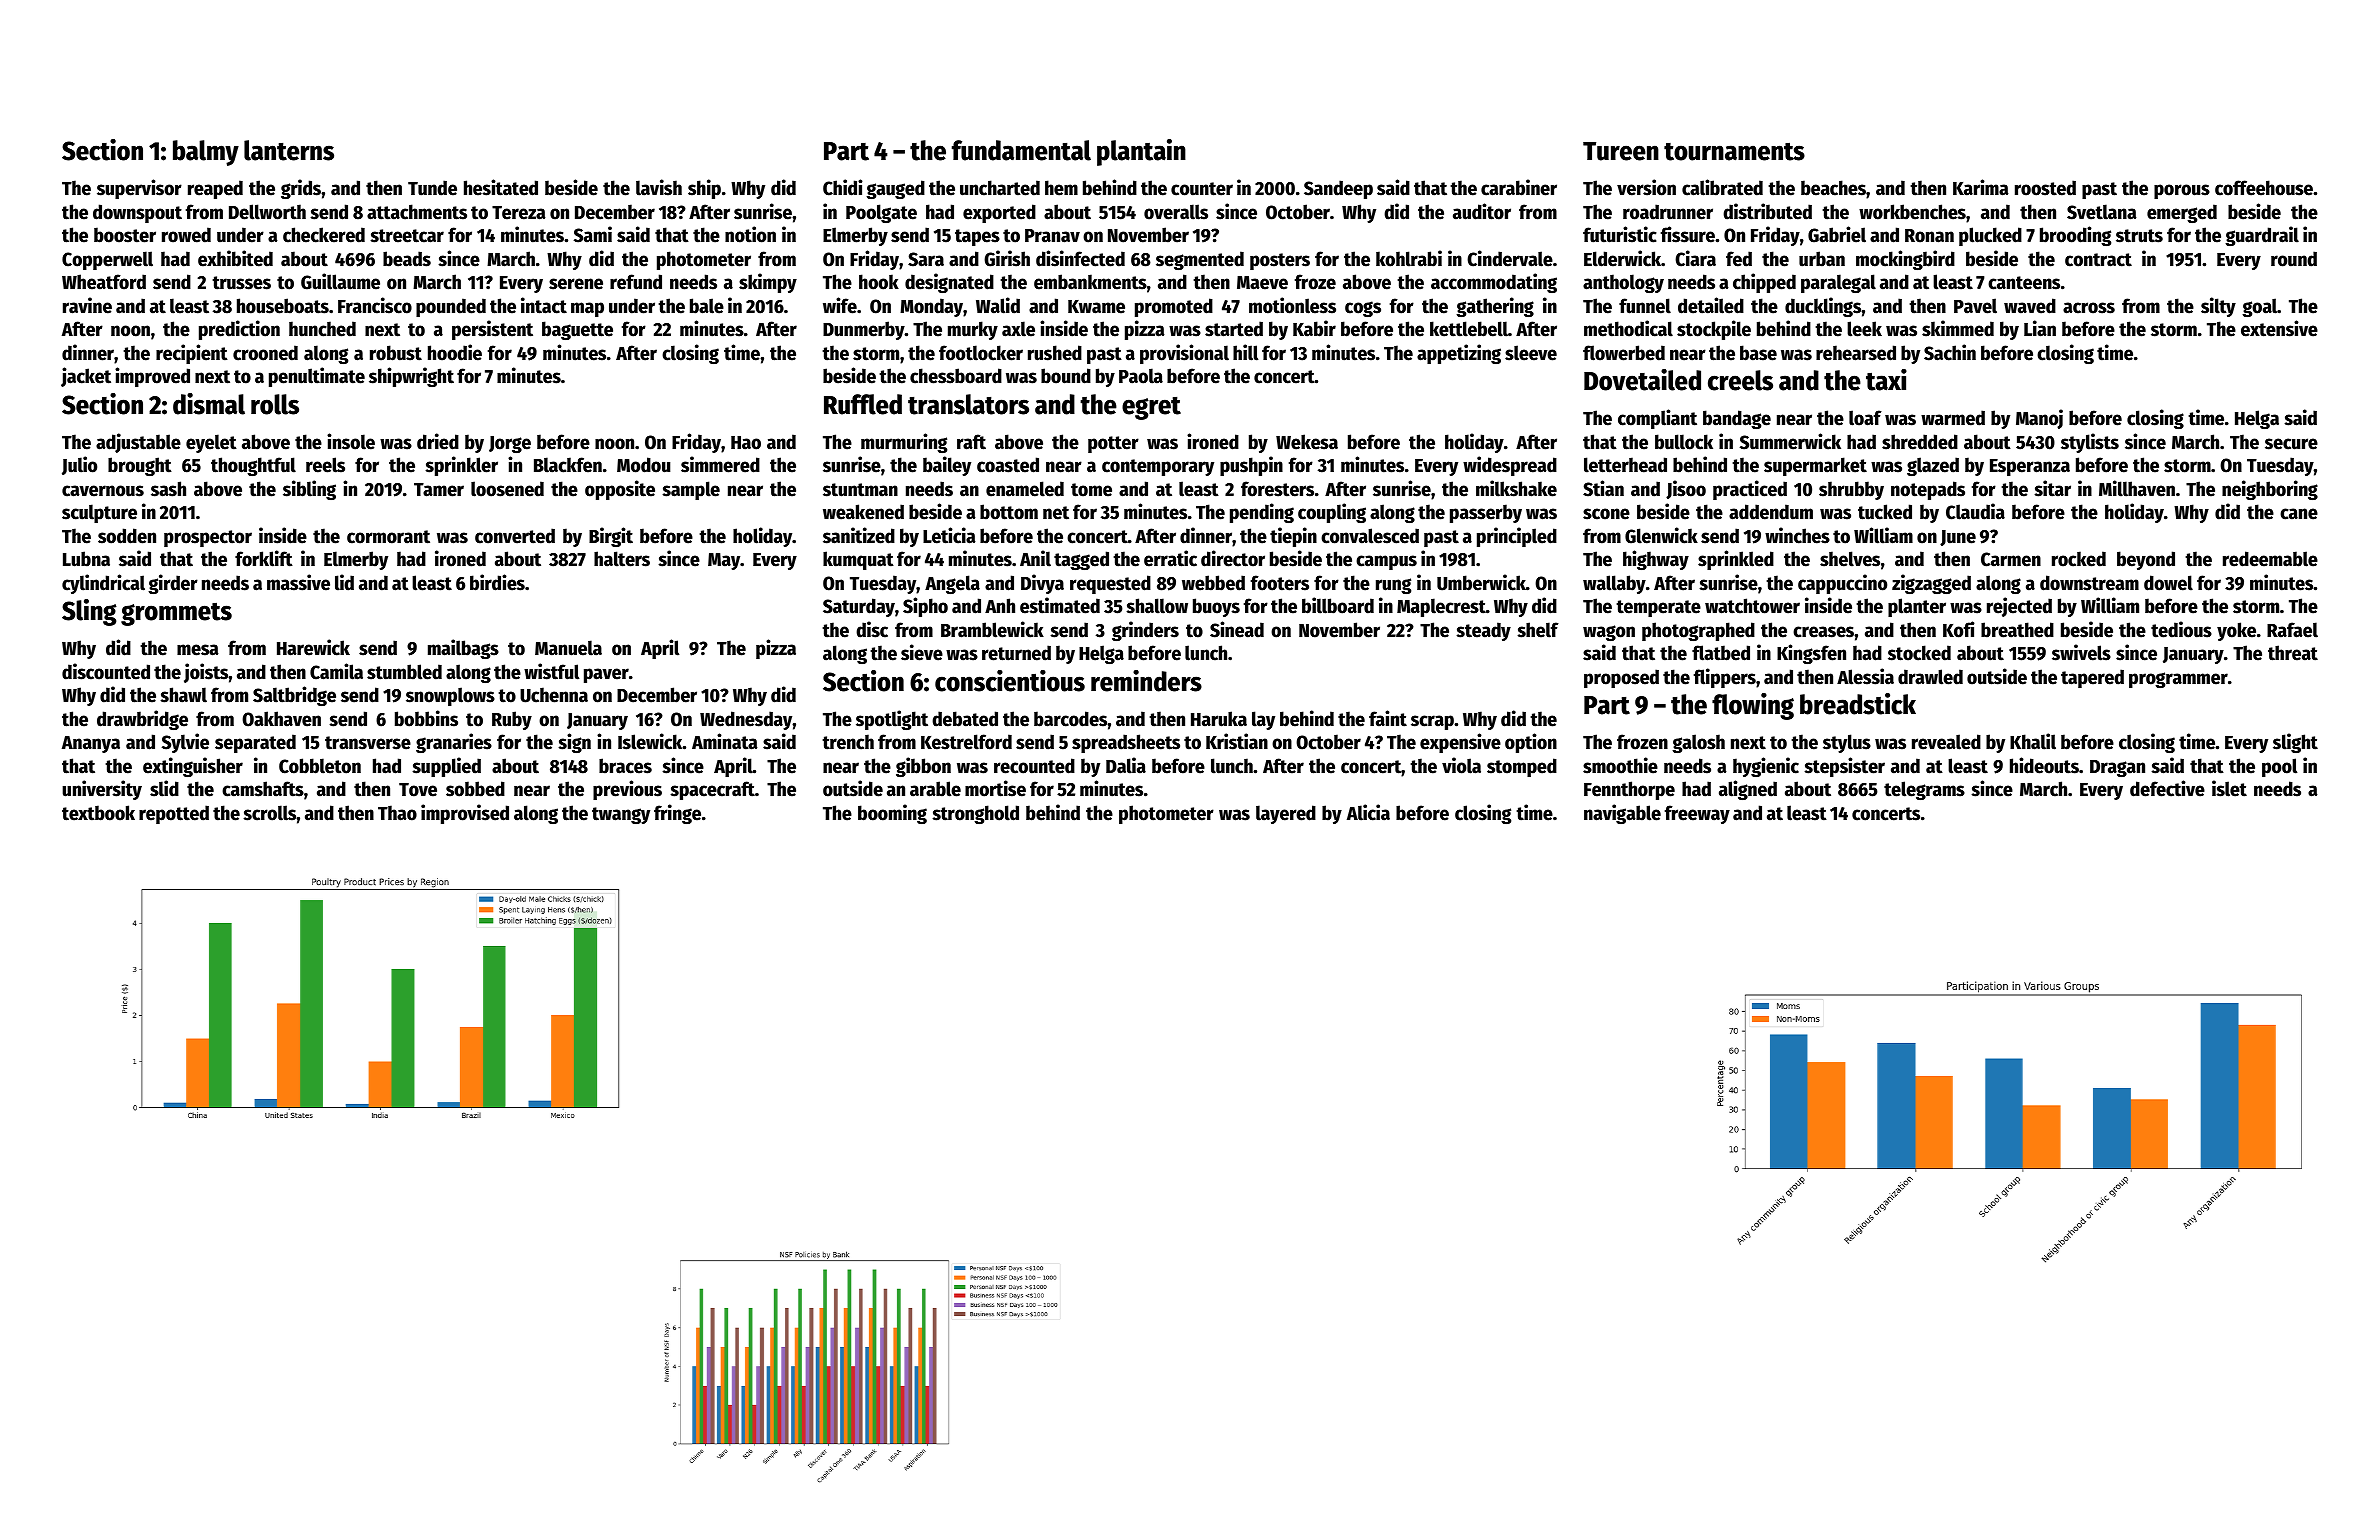  What do you see at coordinates (621, 815) in the page?
I see `twangy` at bounding box center [621, 815].
